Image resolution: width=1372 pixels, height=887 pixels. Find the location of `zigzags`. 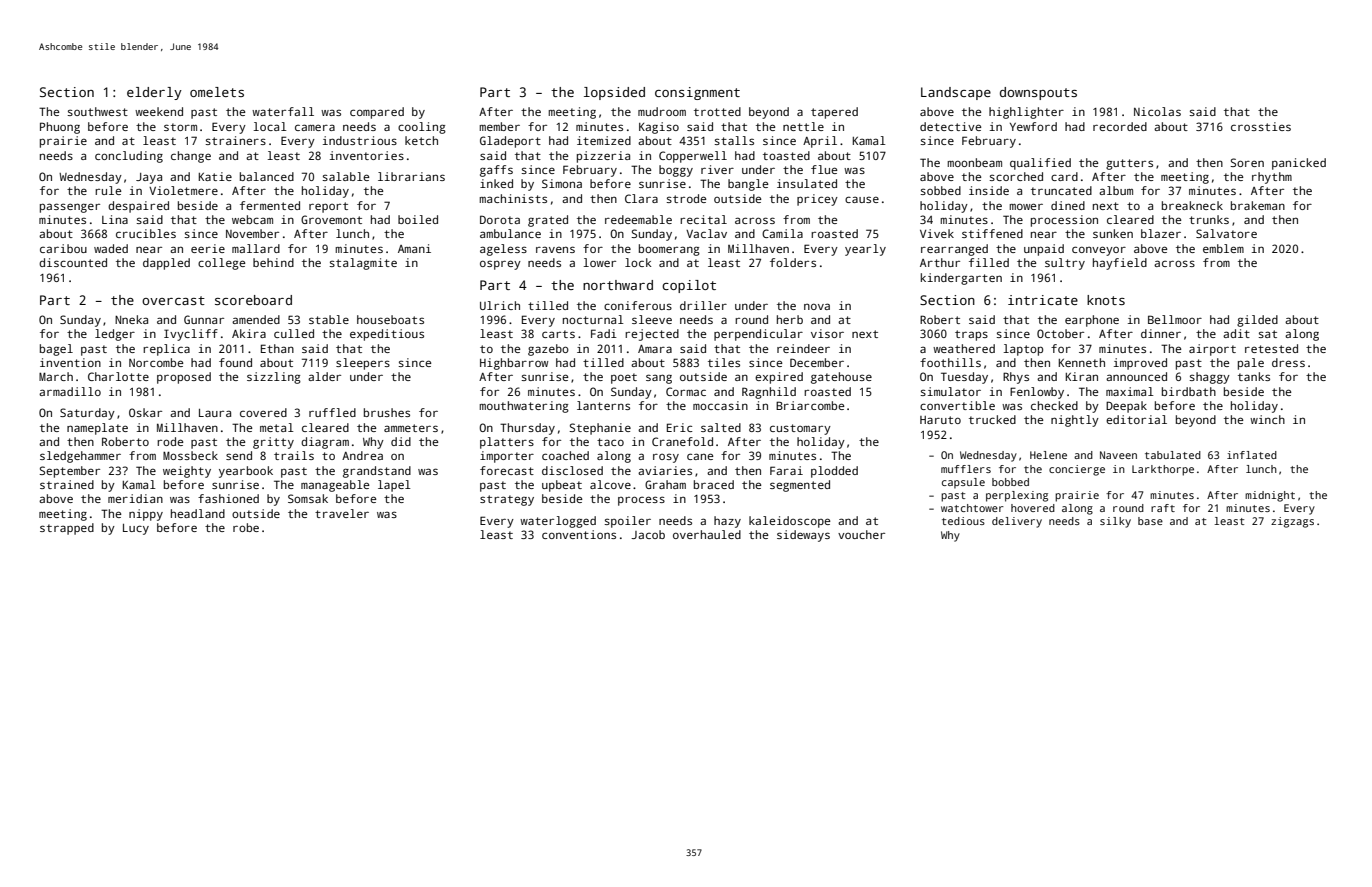

zigzags is located at coordinates (1292, 522).
